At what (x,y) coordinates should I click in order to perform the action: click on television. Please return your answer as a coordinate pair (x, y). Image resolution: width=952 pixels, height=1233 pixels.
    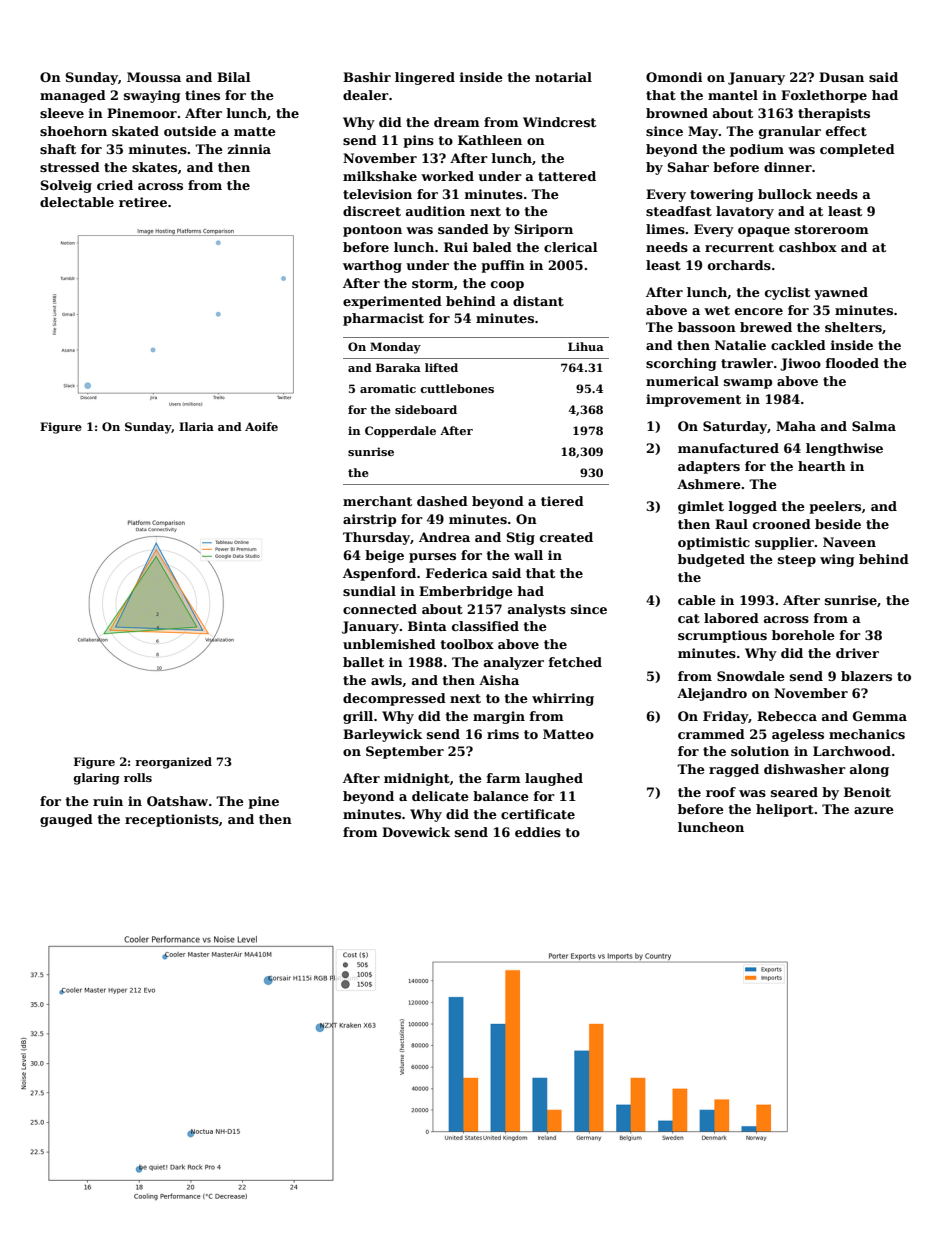
    Looking at the image, I should click on (377, 194).
